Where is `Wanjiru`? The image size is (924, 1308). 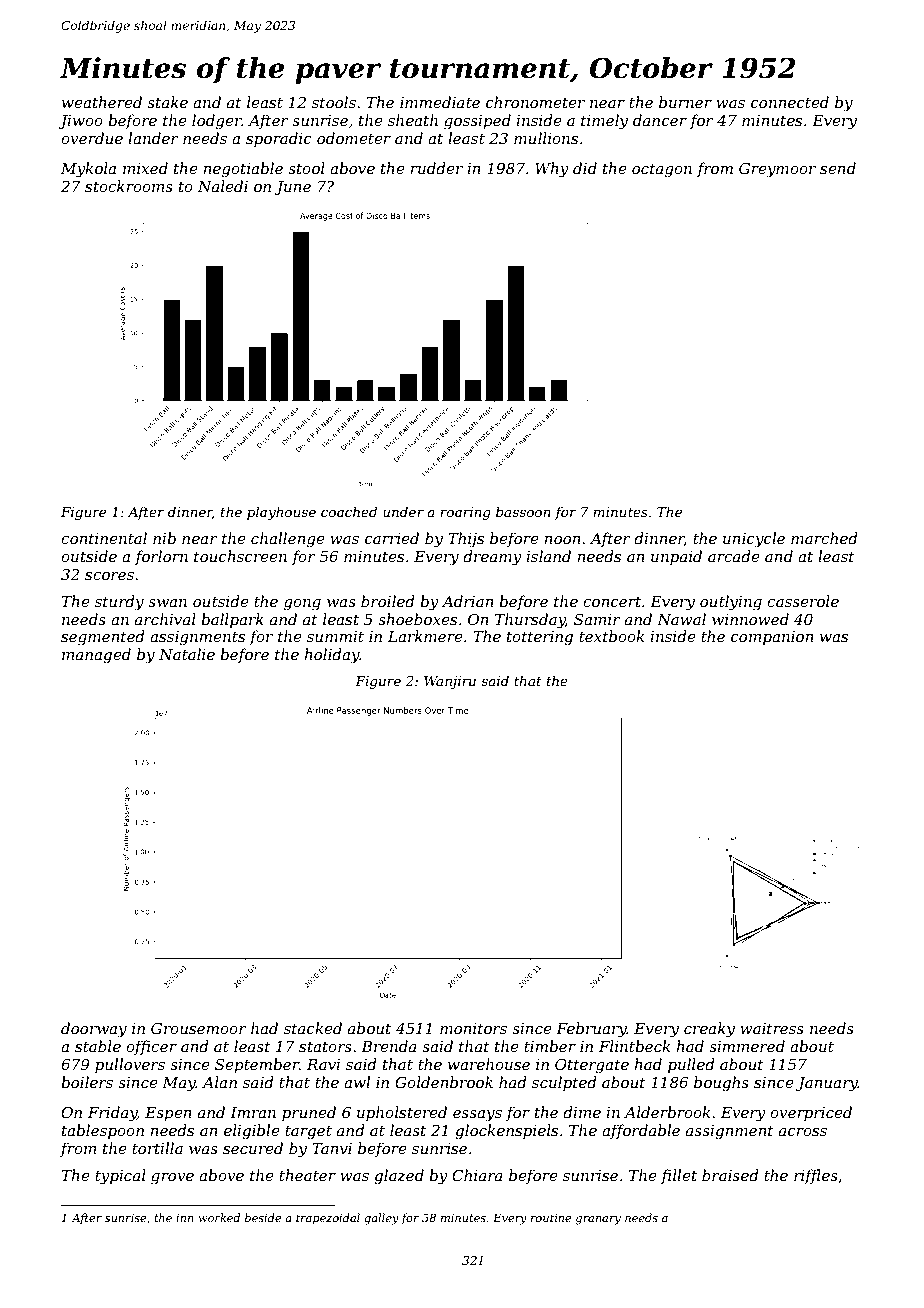
Wanjiru is located at coordinates (450, 682).
